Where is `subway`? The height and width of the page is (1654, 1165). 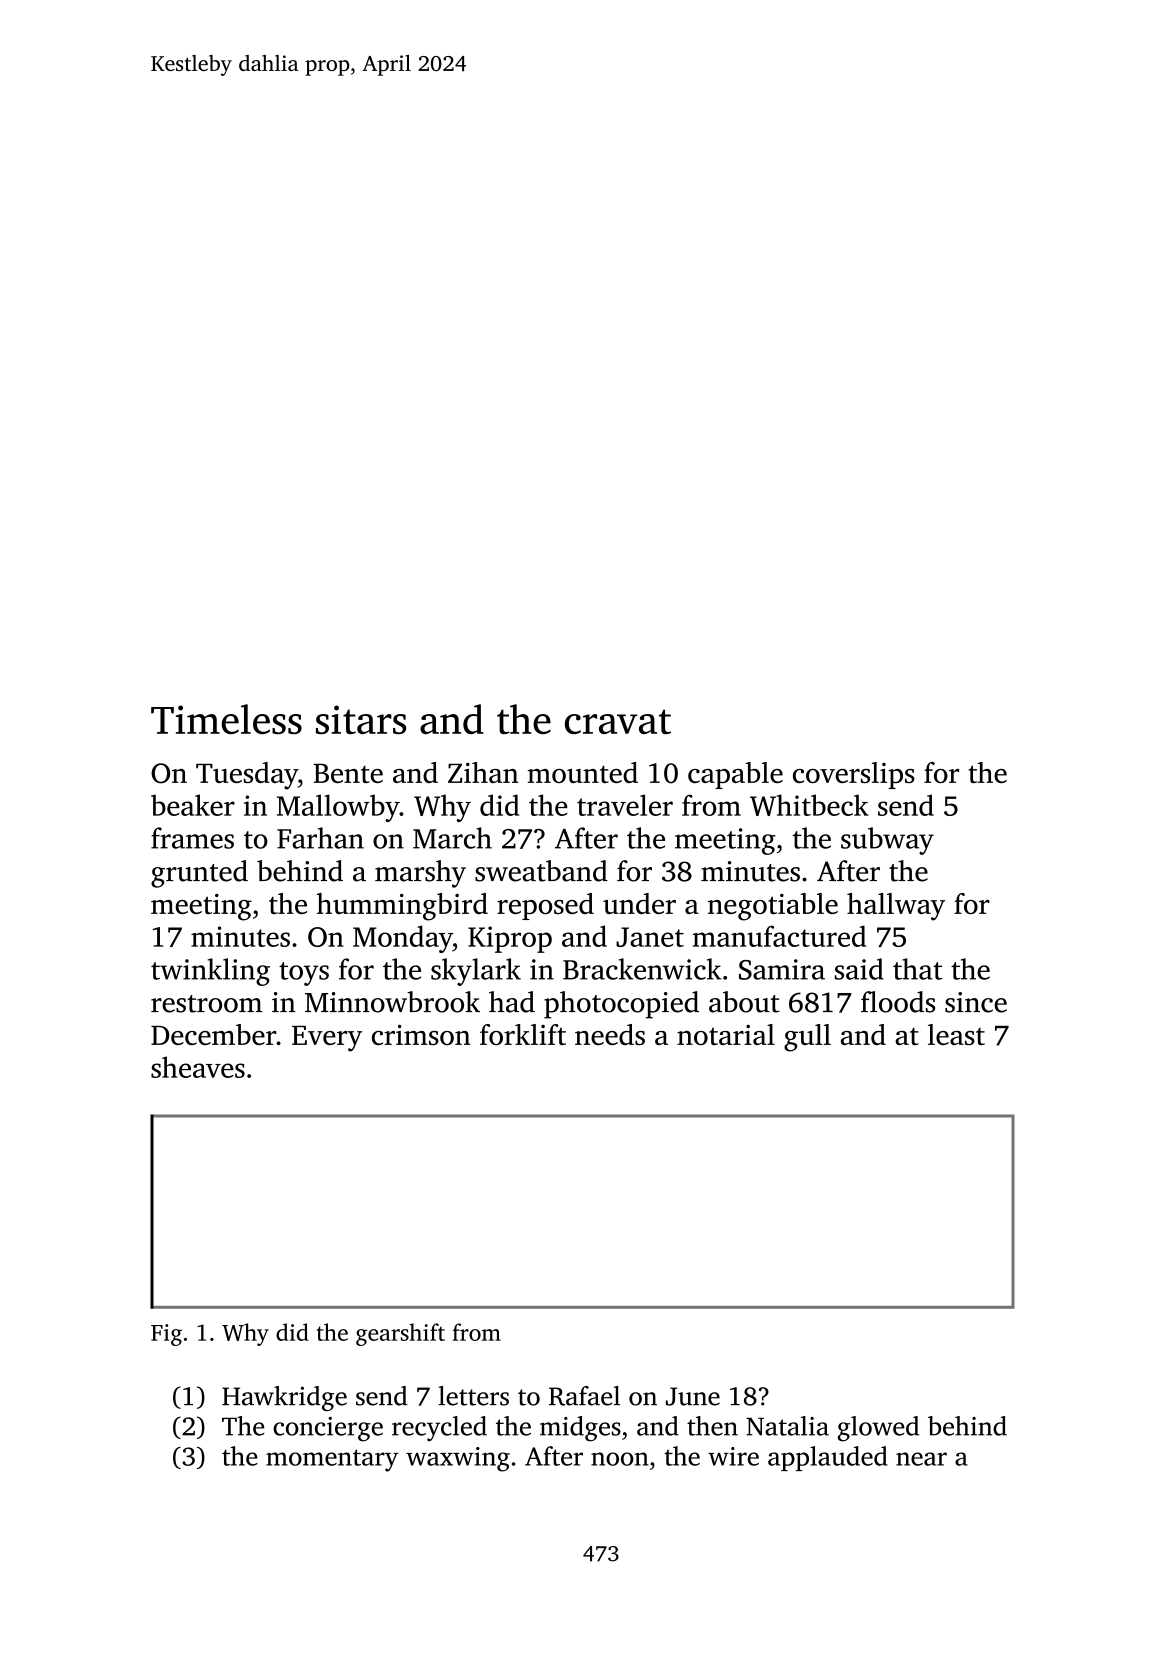
subway is located at coordinates (887, 841).
